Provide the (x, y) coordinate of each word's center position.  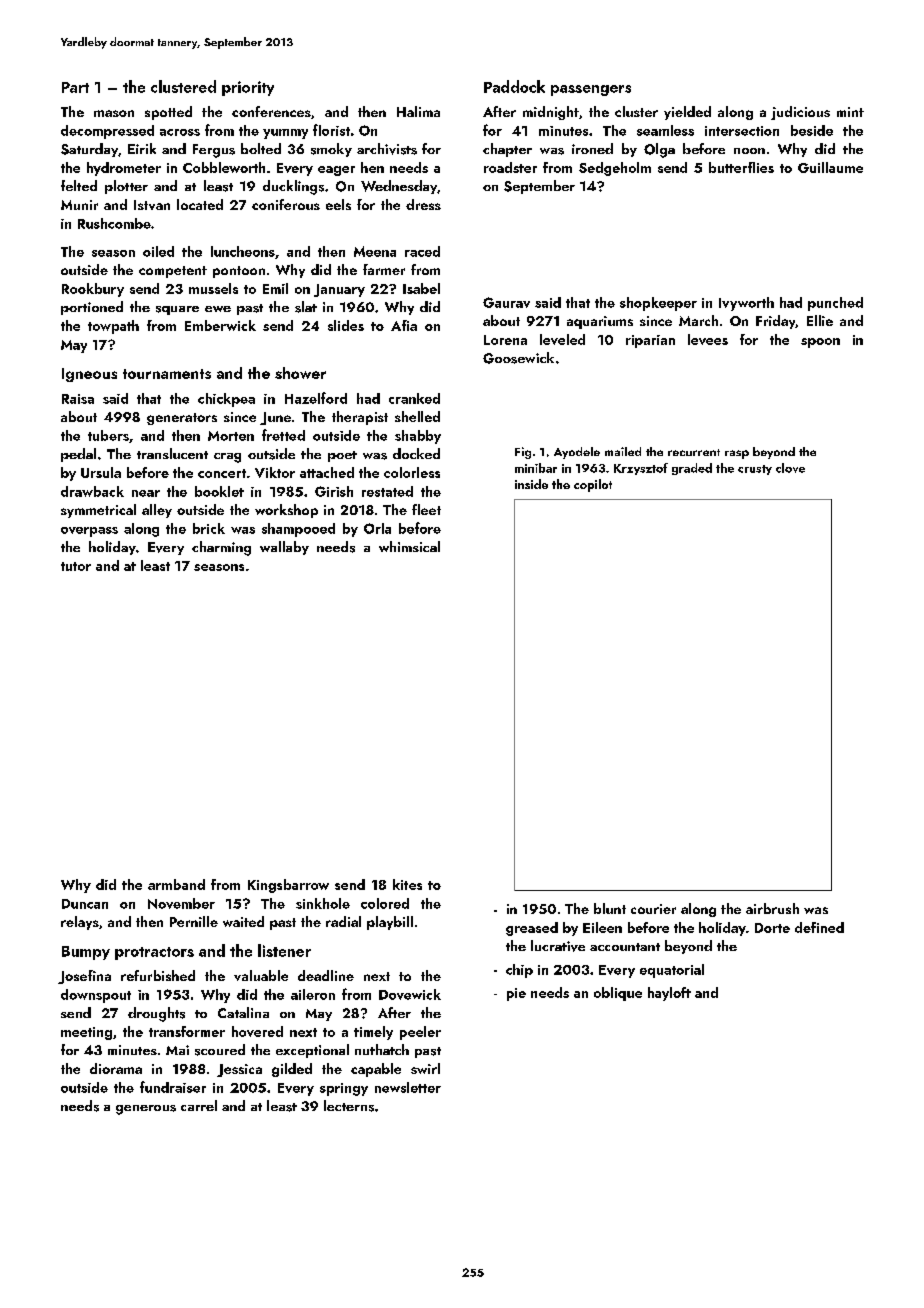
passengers (591, 90)
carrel (199, 1105)
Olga (659, 150)
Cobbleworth (224, 167)
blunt (610, 908)
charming (221, 548)
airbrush (772, 908)
